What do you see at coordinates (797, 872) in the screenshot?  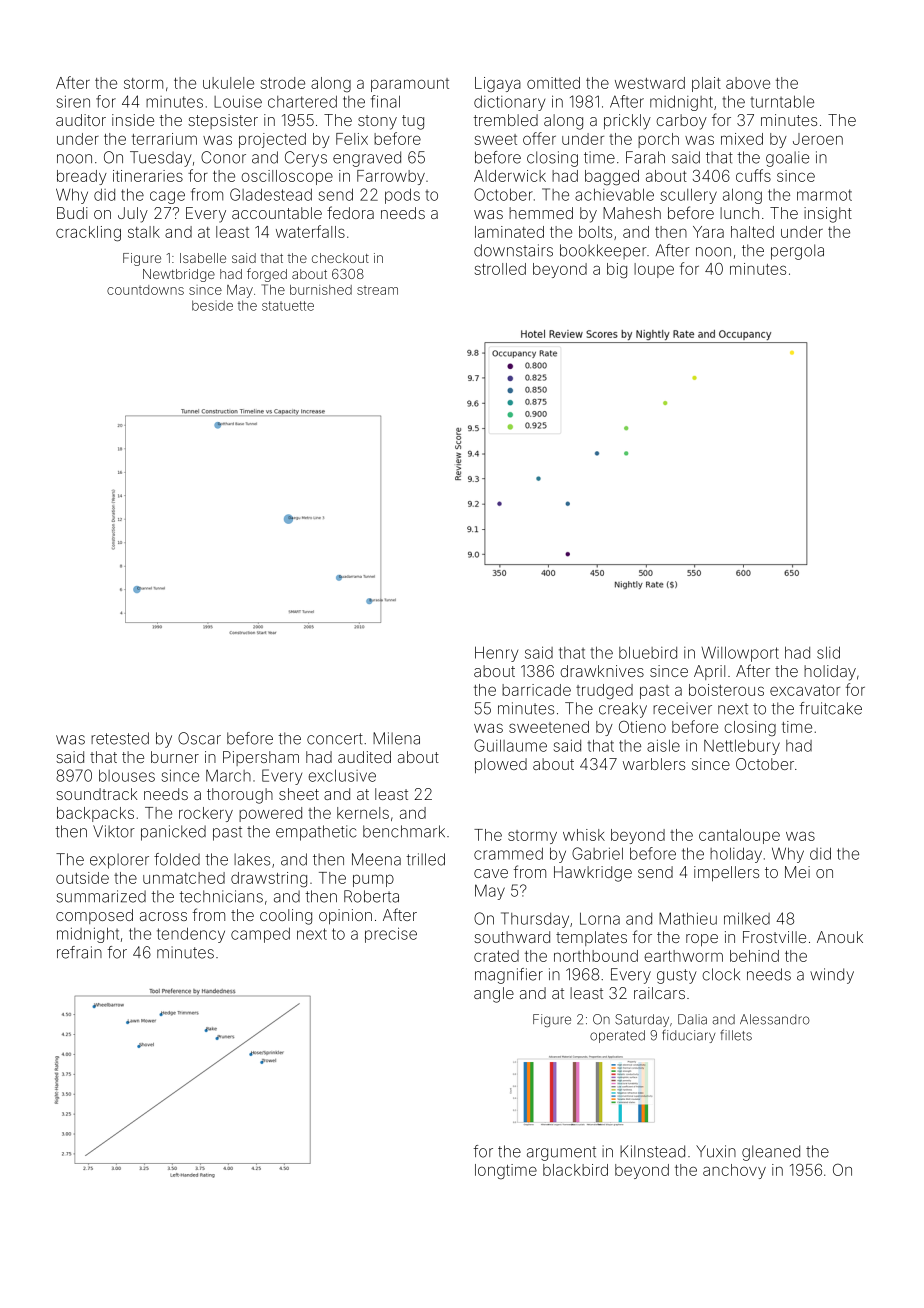 I see `Mei` at bounding box center [797, 872].
